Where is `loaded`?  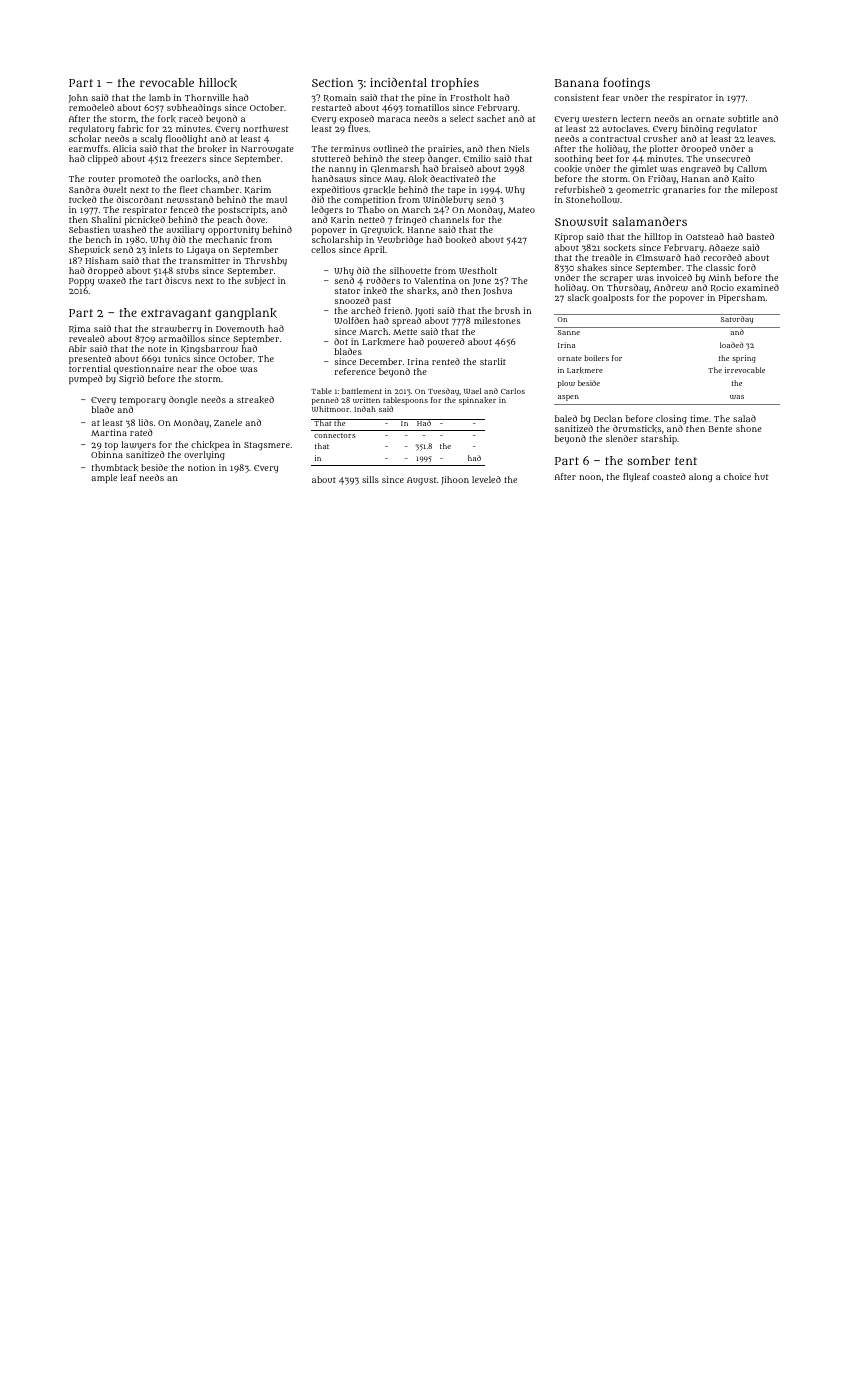
loaded is located at coordinates (731, 345).
